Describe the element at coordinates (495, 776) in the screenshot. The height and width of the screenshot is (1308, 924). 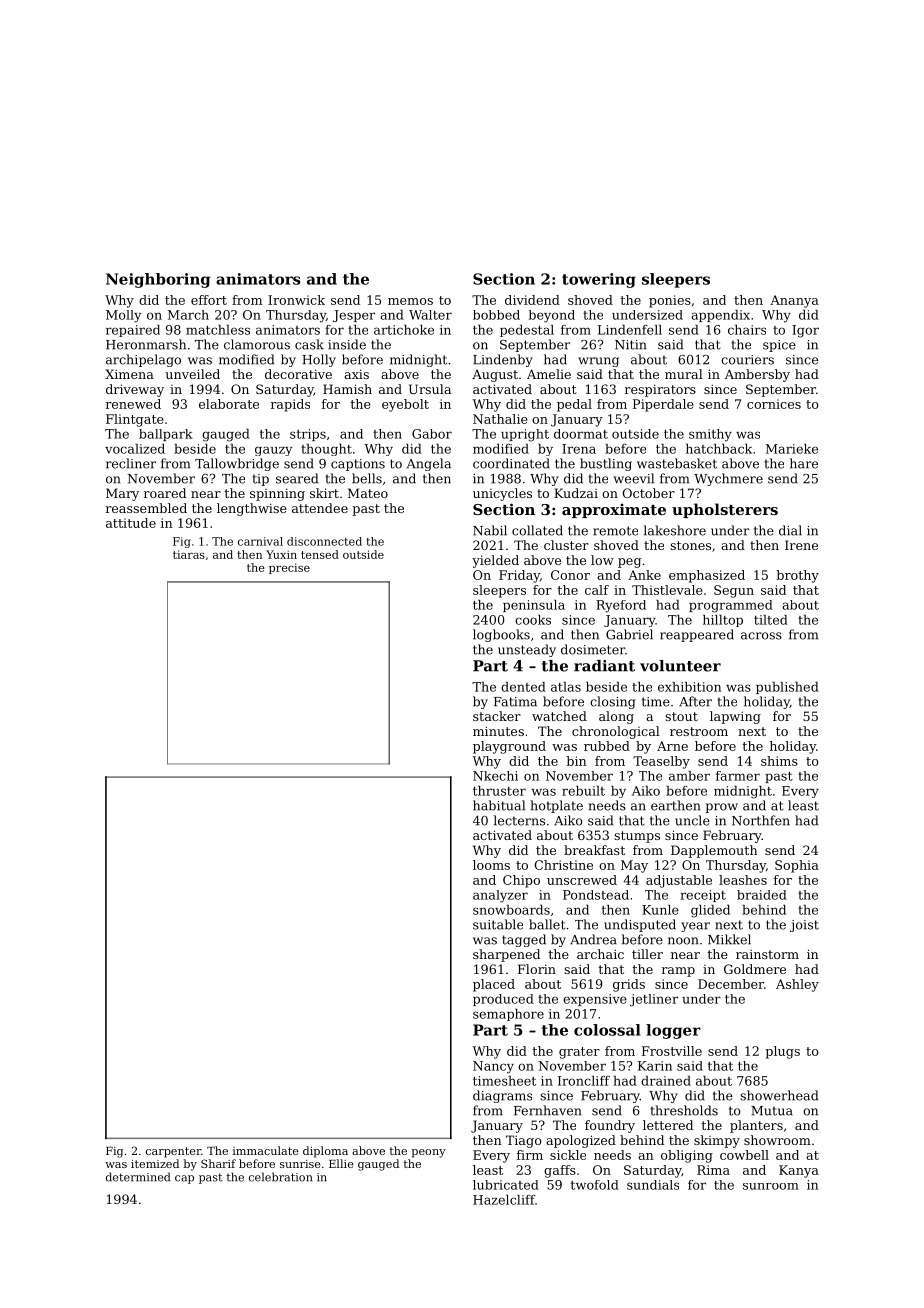
I see `Nkechi` at that location.
